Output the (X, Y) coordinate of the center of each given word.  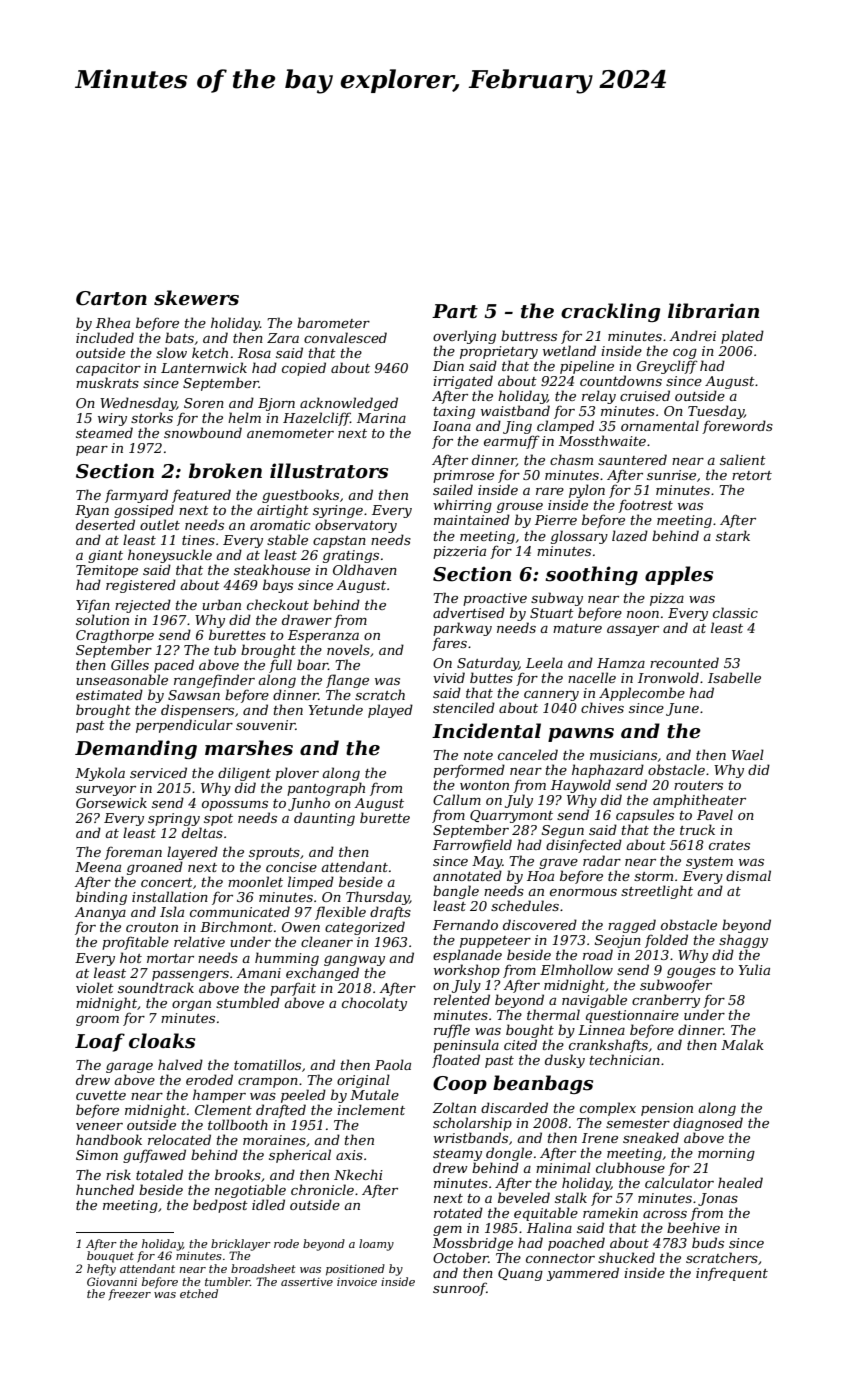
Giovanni (112, 1281)
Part (455, 311)
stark (733, 535)
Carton (111, 298)
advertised (469, 612)
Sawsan (194, 695)
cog (685, 354)
